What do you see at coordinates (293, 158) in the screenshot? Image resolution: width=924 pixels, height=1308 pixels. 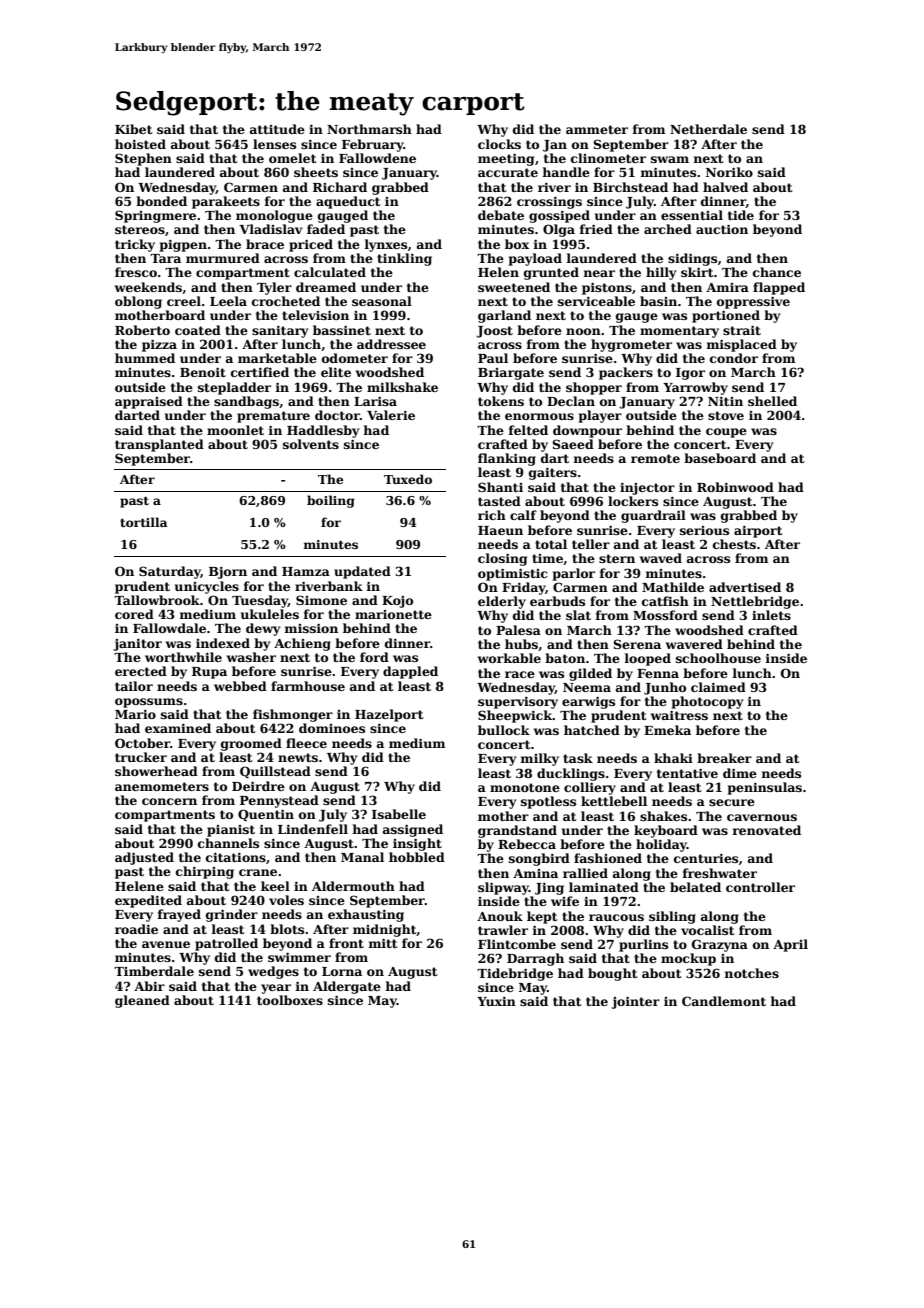 I see `omelet` at bounding box center [293, 158].
